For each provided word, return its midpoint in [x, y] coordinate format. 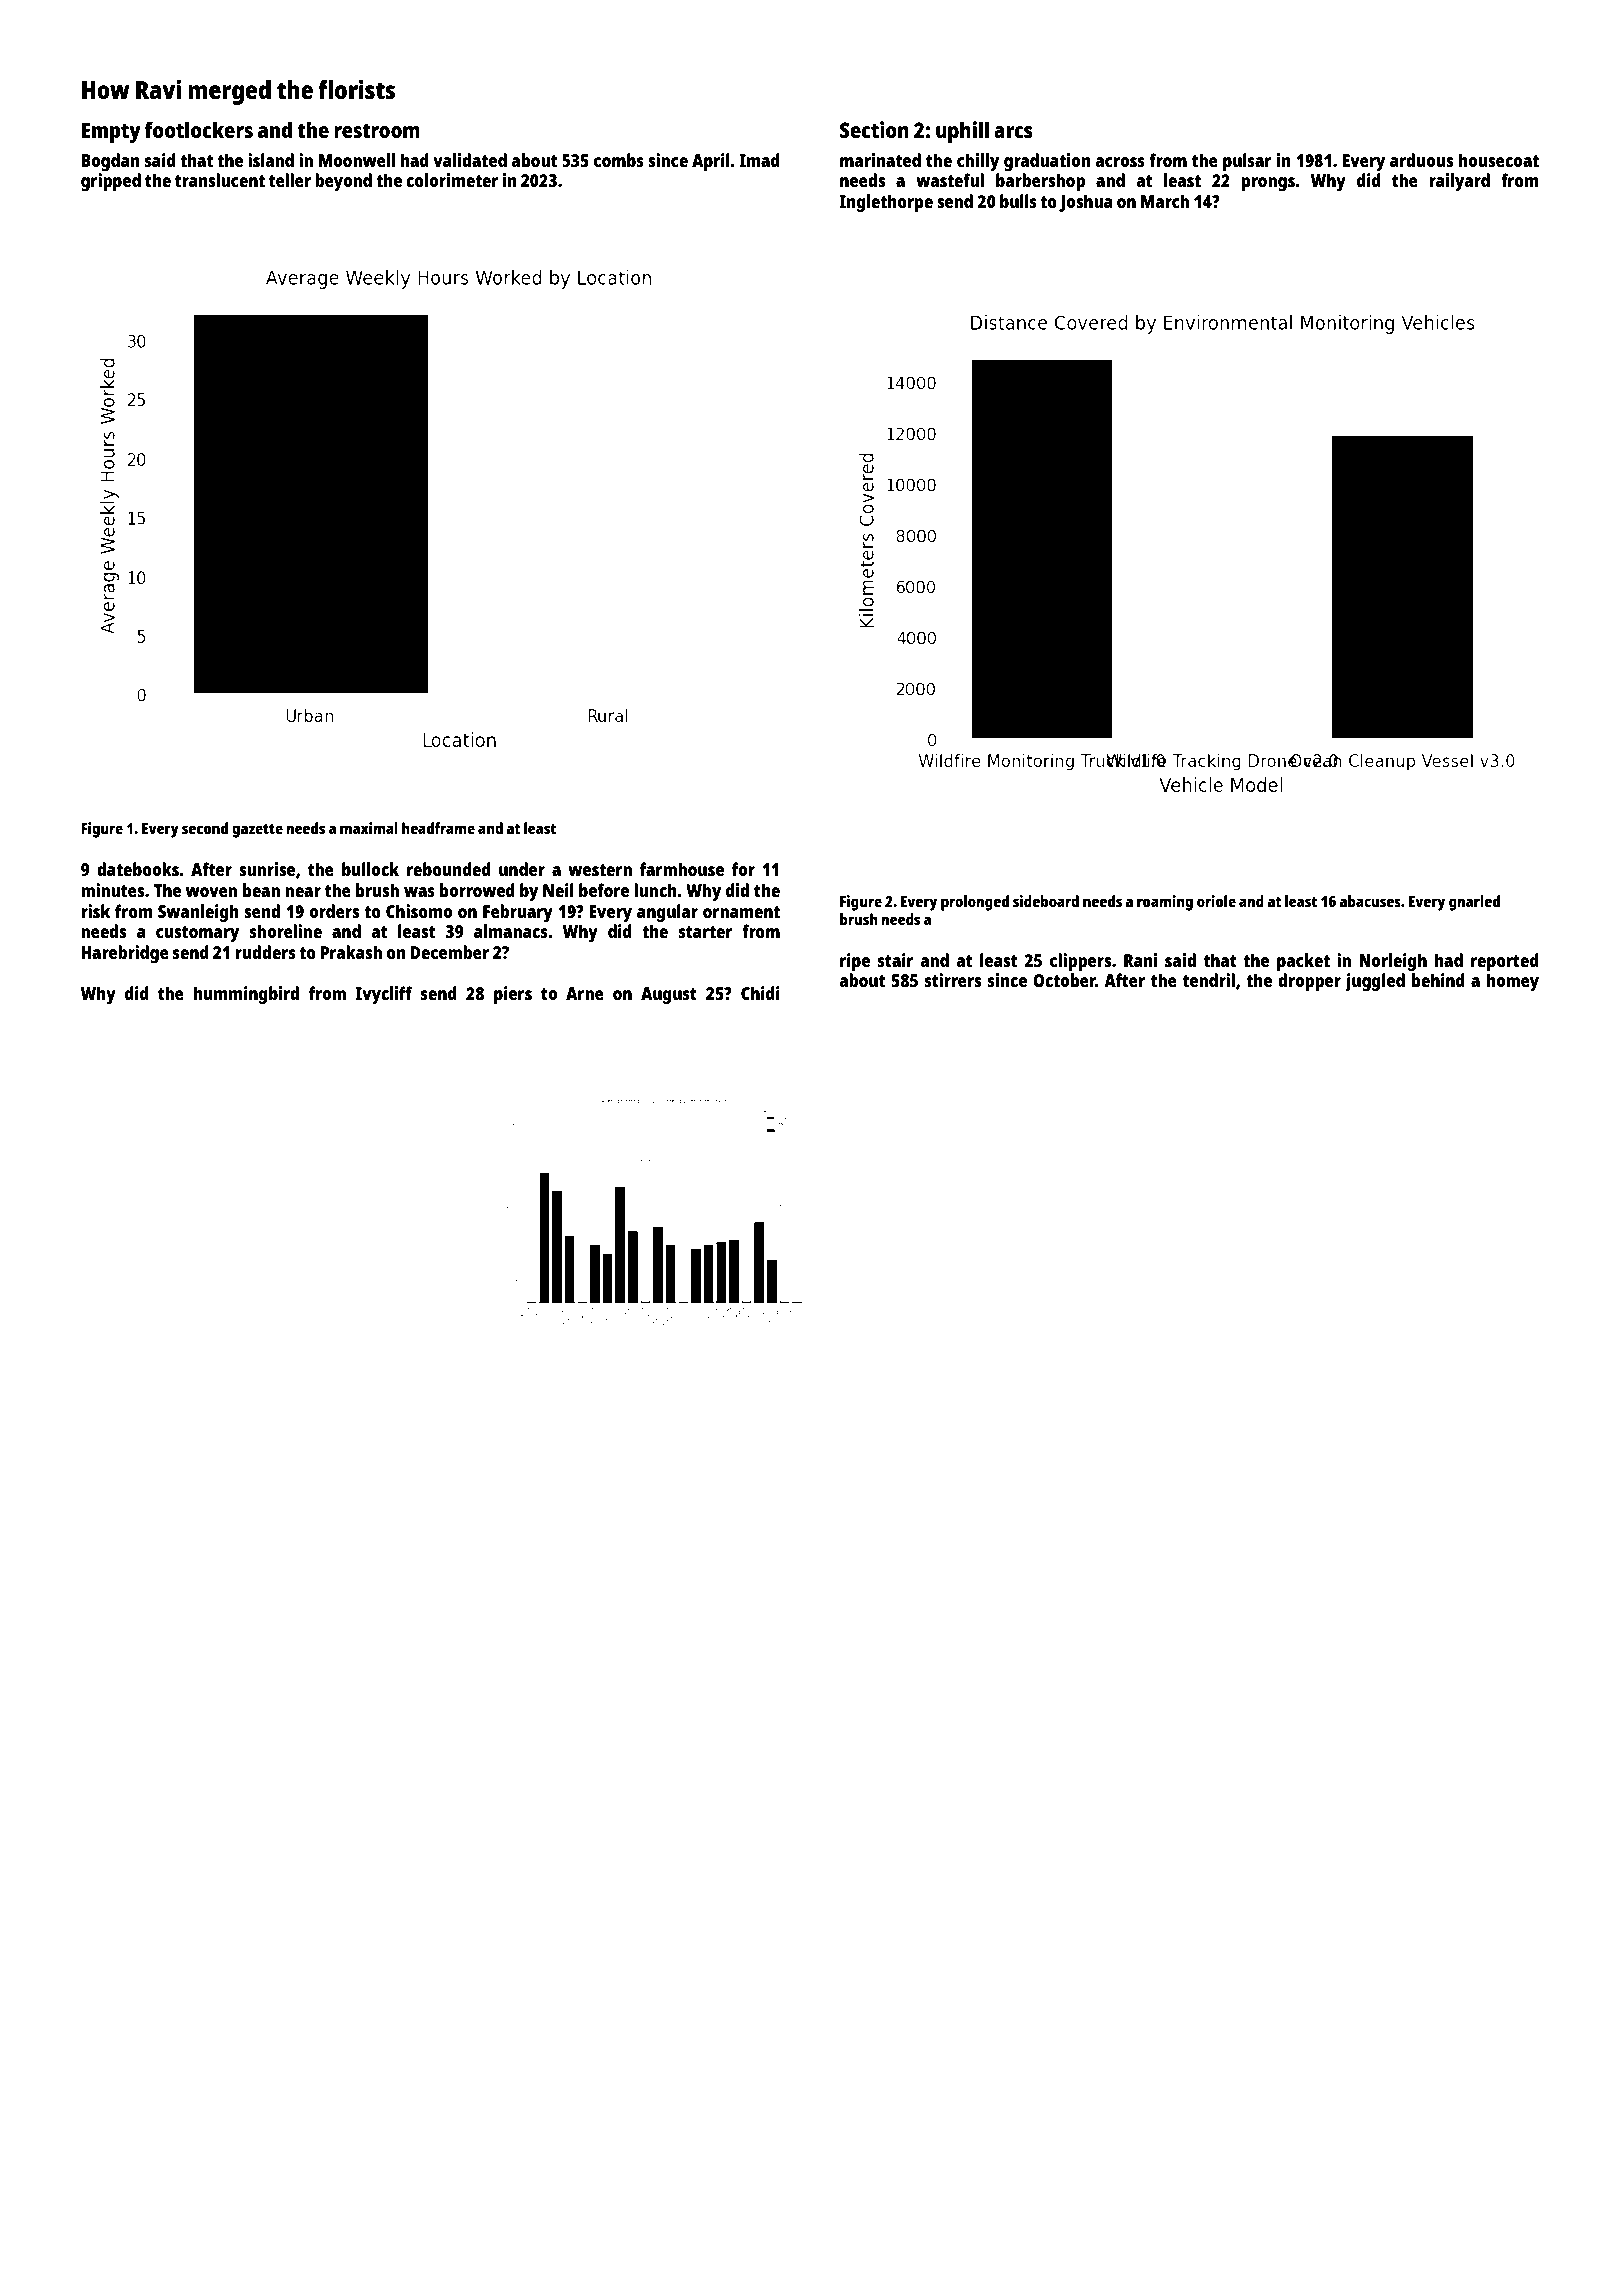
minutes [112, 890]
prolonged [975, 903]
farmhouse [682, 869]
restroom [377, 130]
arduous [1421, 160]
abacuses [1370, 901]
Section [874, 129]
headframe [438, 828]
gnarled [1474, 903]
